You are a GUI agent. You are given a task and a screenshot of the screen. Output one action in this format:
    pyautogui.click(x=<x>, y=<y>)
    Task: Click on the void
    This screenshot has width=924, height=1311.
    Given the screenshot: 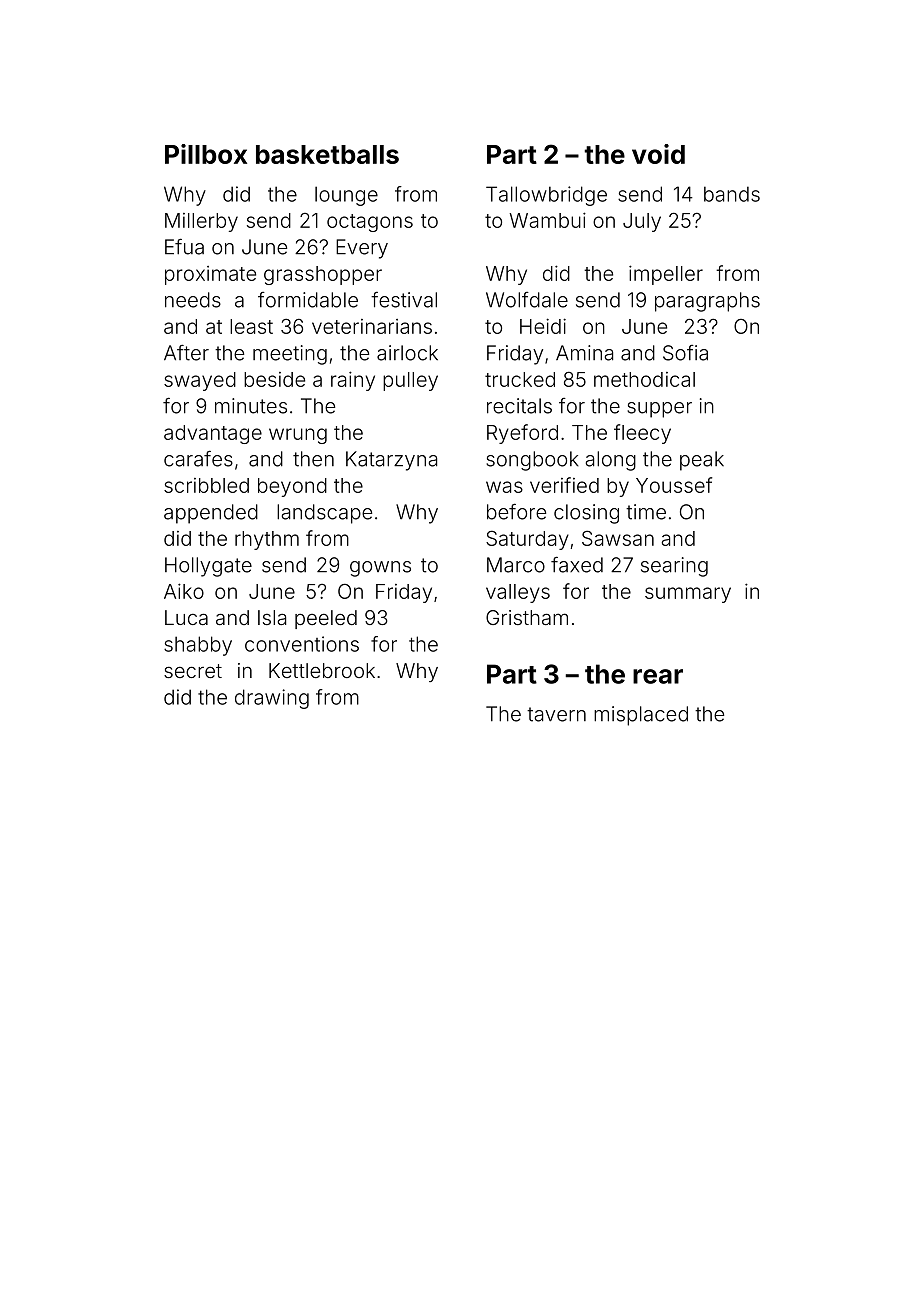 What is the action you would take?
    pyautogui.click(x=658, y=154)
